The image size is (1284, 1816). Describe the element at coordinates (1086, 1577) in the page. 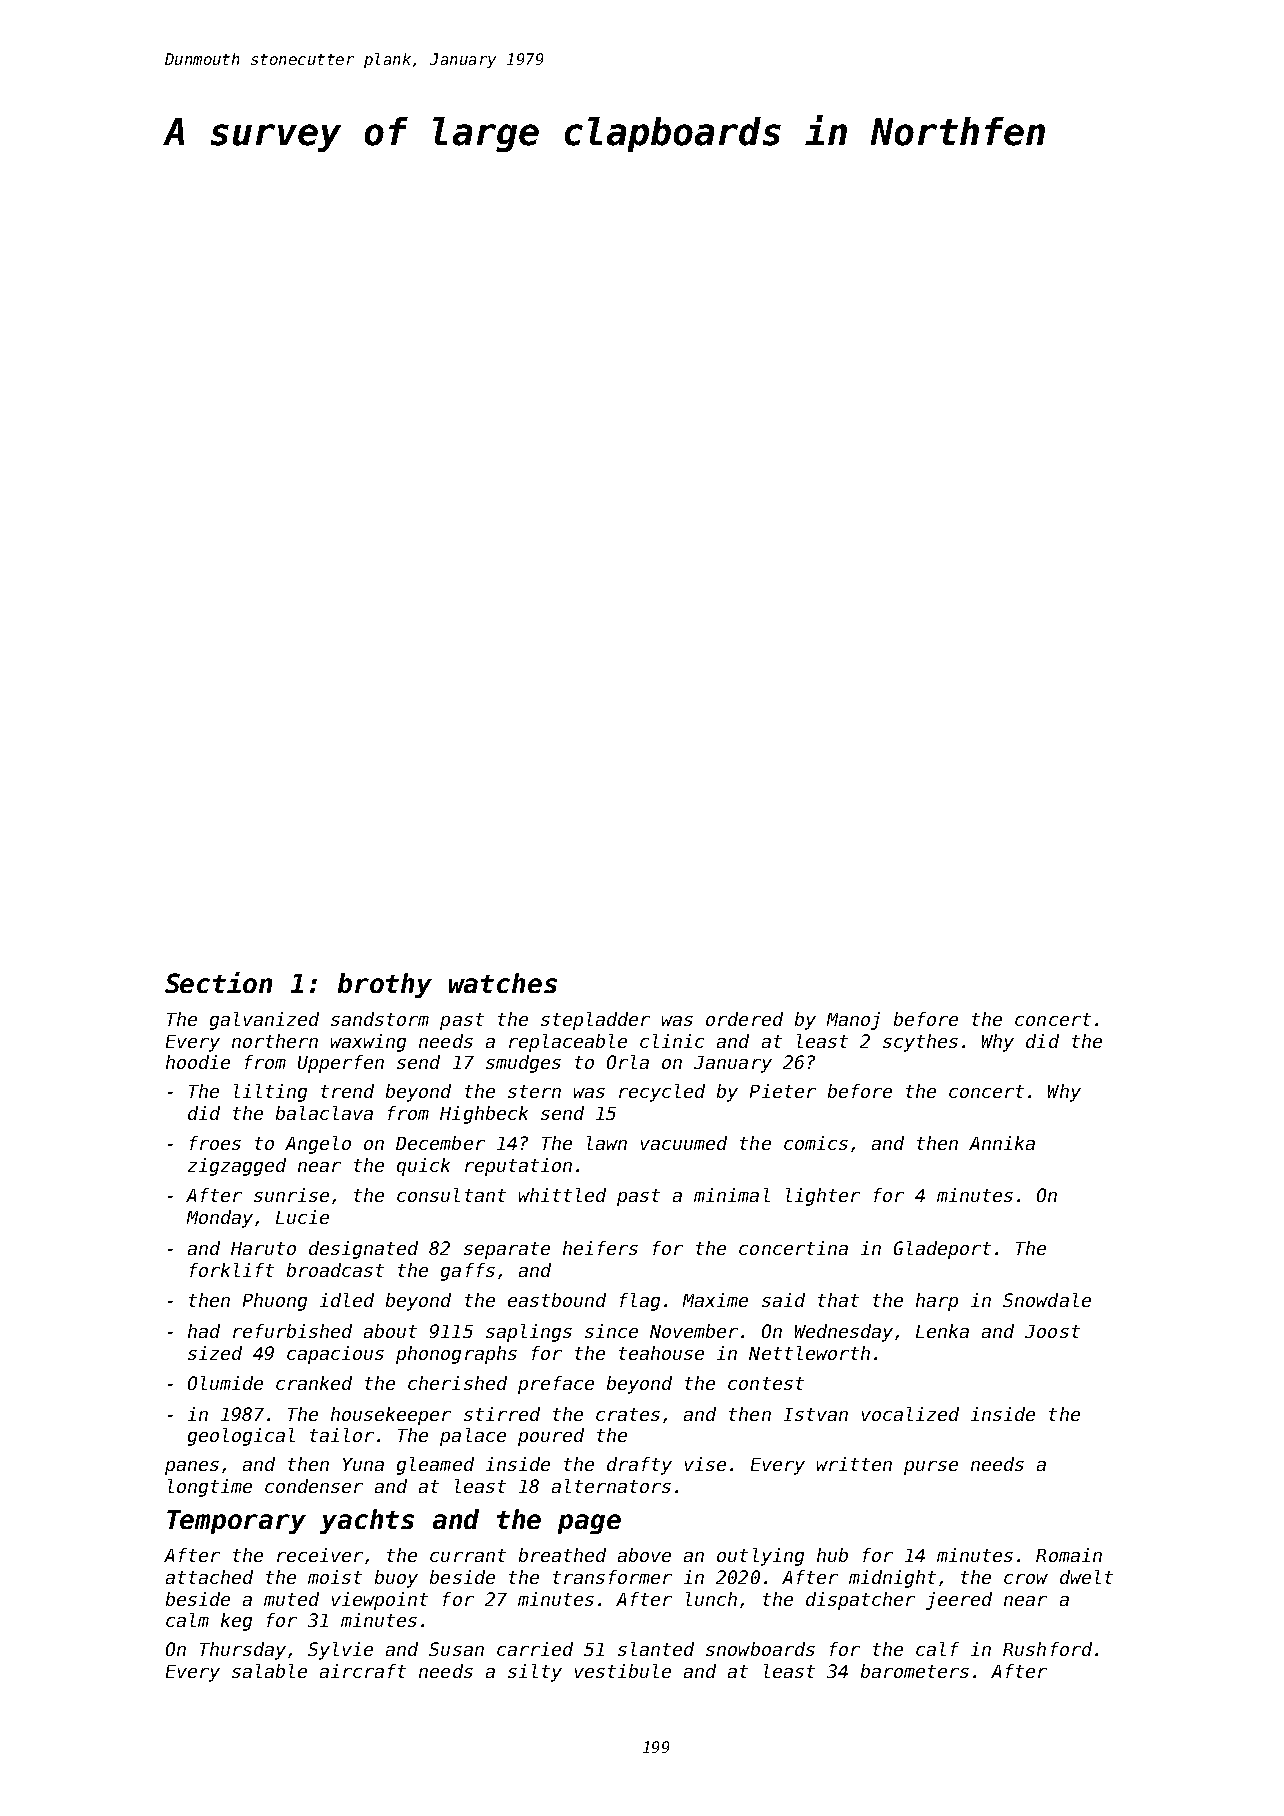

I see `dwelt` at that location.
